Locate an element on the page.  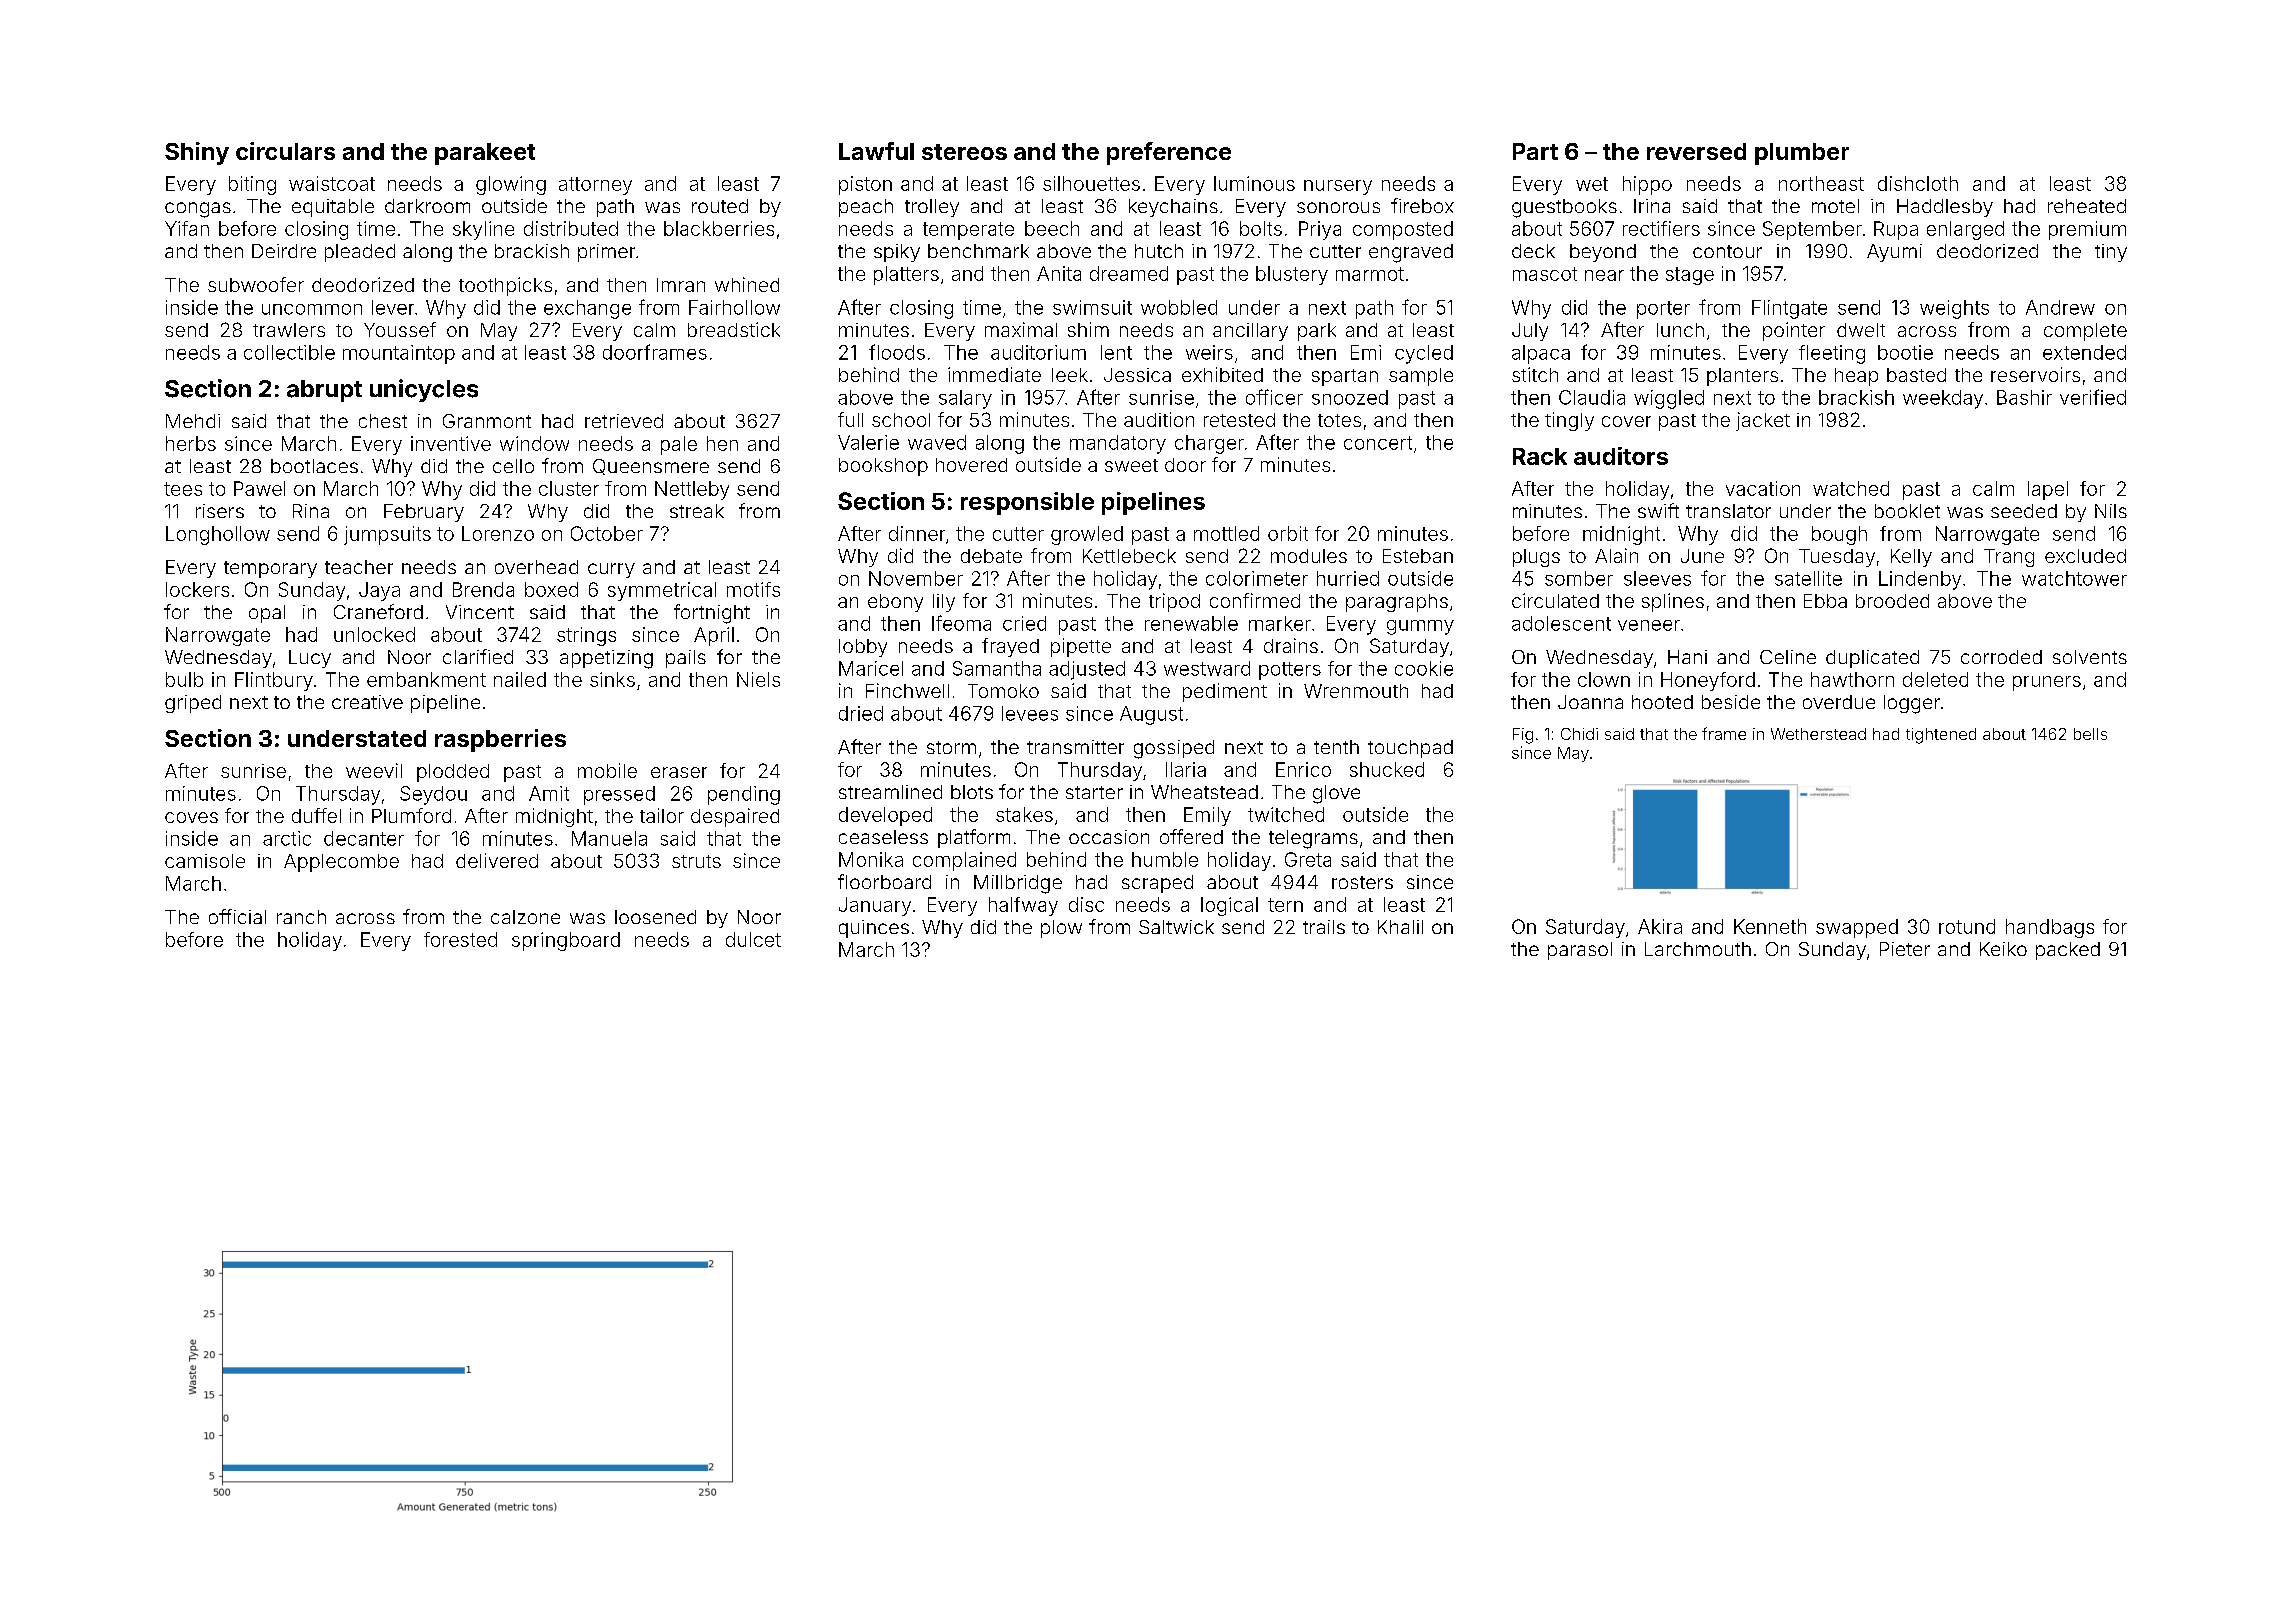
tripod is located at coordinates (1174, 602).
